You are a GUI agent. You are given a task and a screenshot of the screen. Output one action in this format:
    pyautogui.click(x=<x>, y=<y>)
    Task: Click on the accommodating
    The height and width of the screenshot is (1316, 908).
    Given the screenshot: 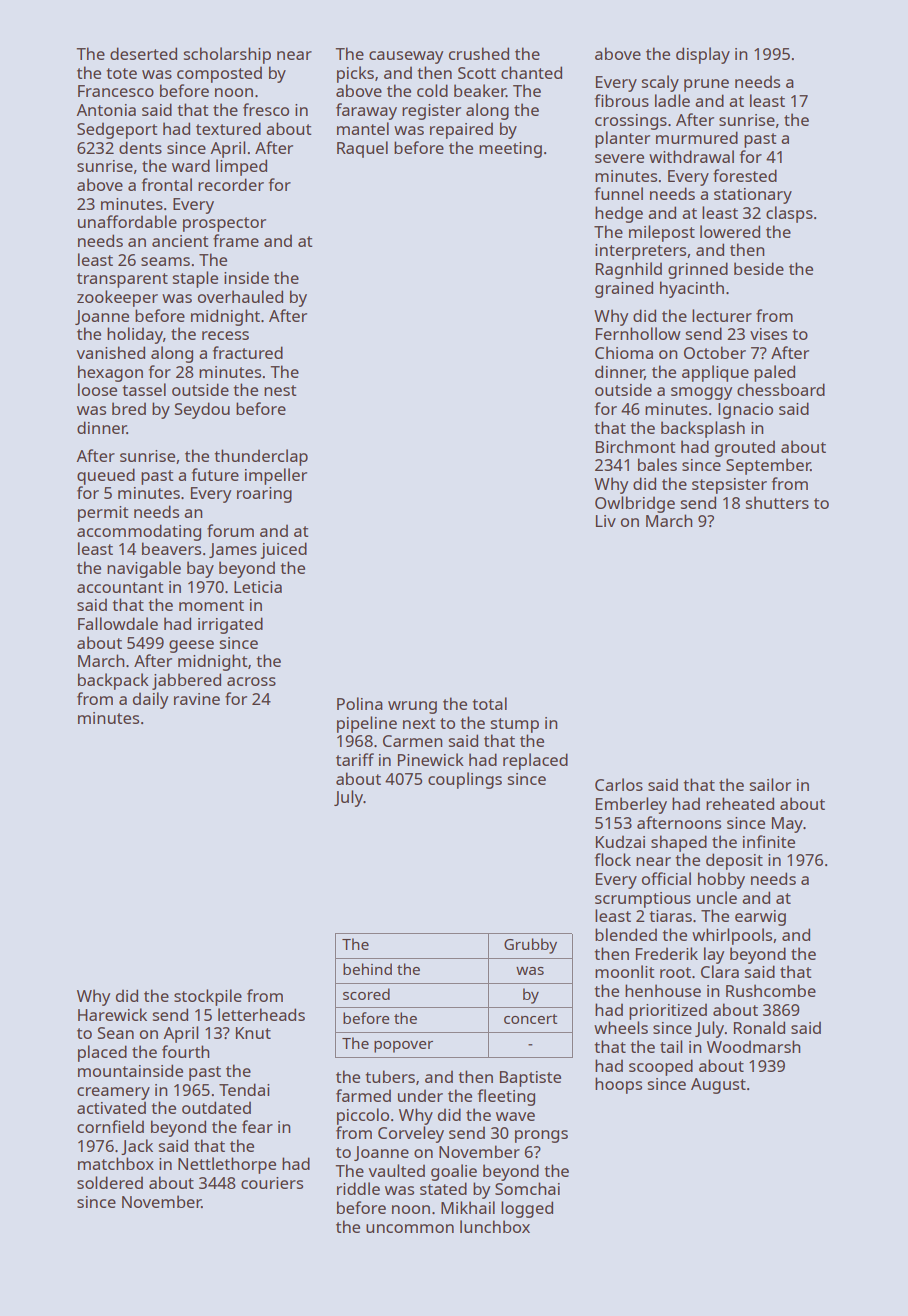 What is the action you would take?
    pyautogui.click(x=139, y=532)
